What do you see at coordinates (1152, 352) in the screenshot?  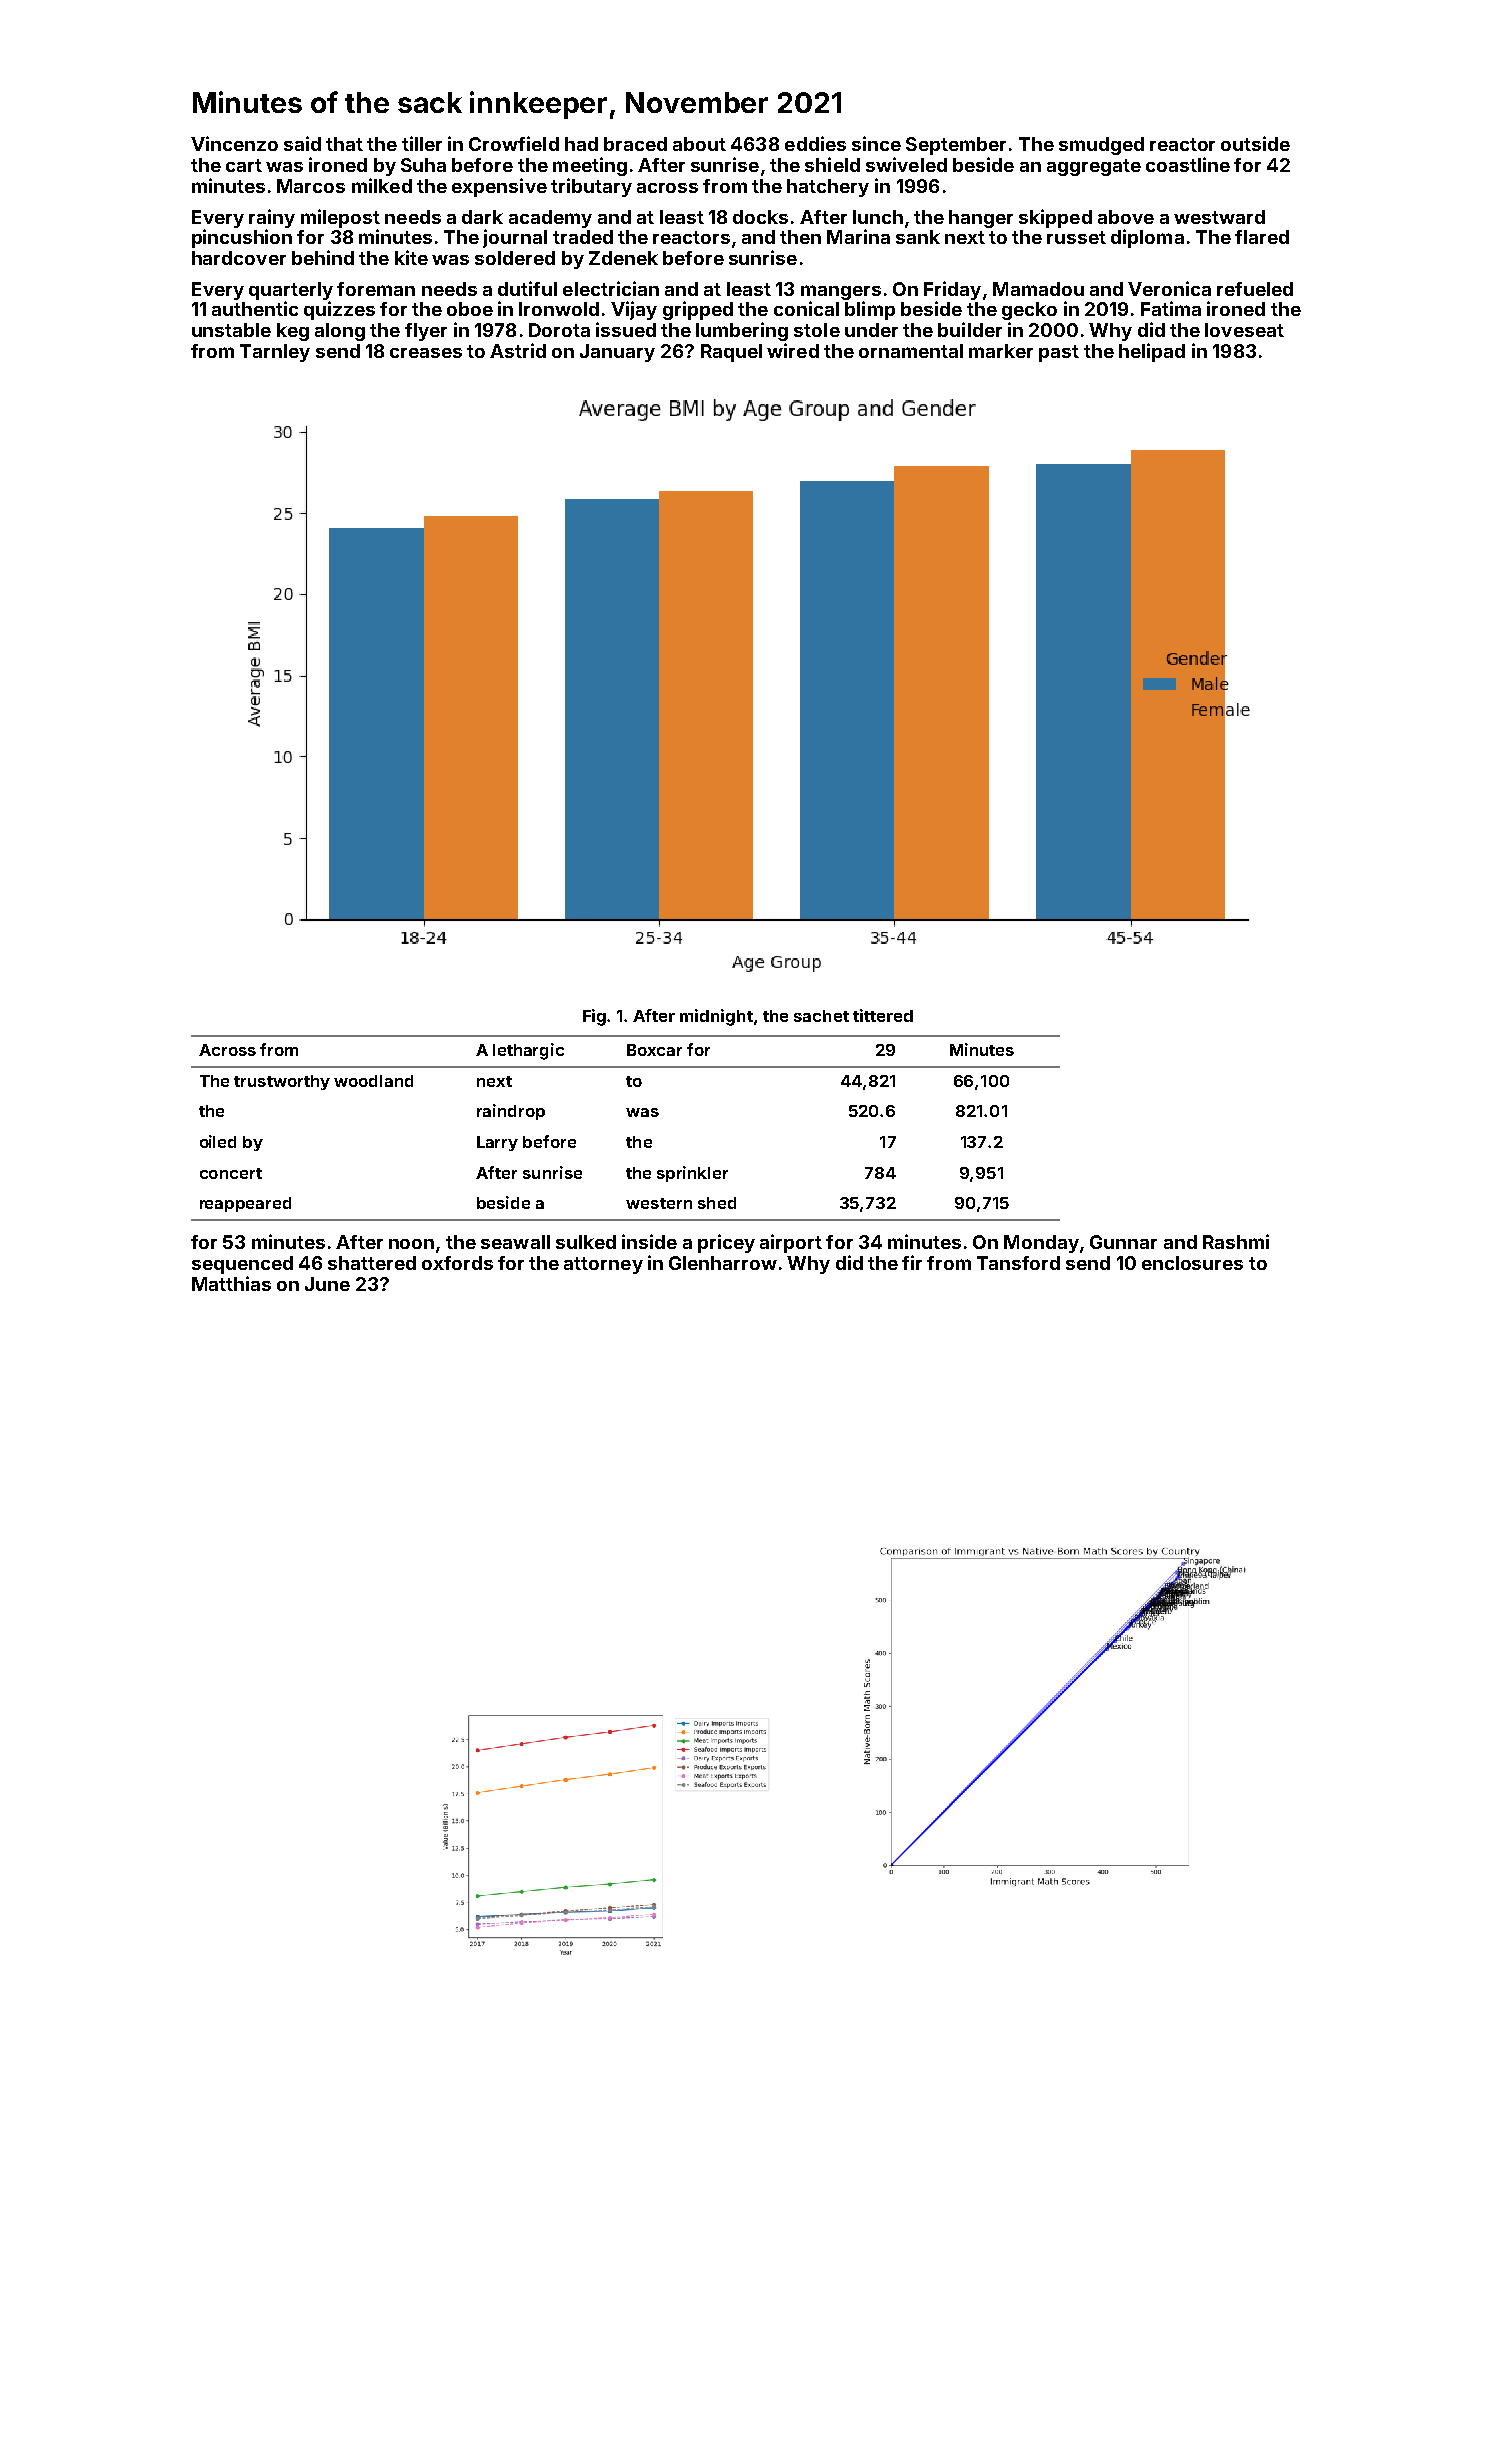 I see `helipad` at bounding box center [1152, 352].
